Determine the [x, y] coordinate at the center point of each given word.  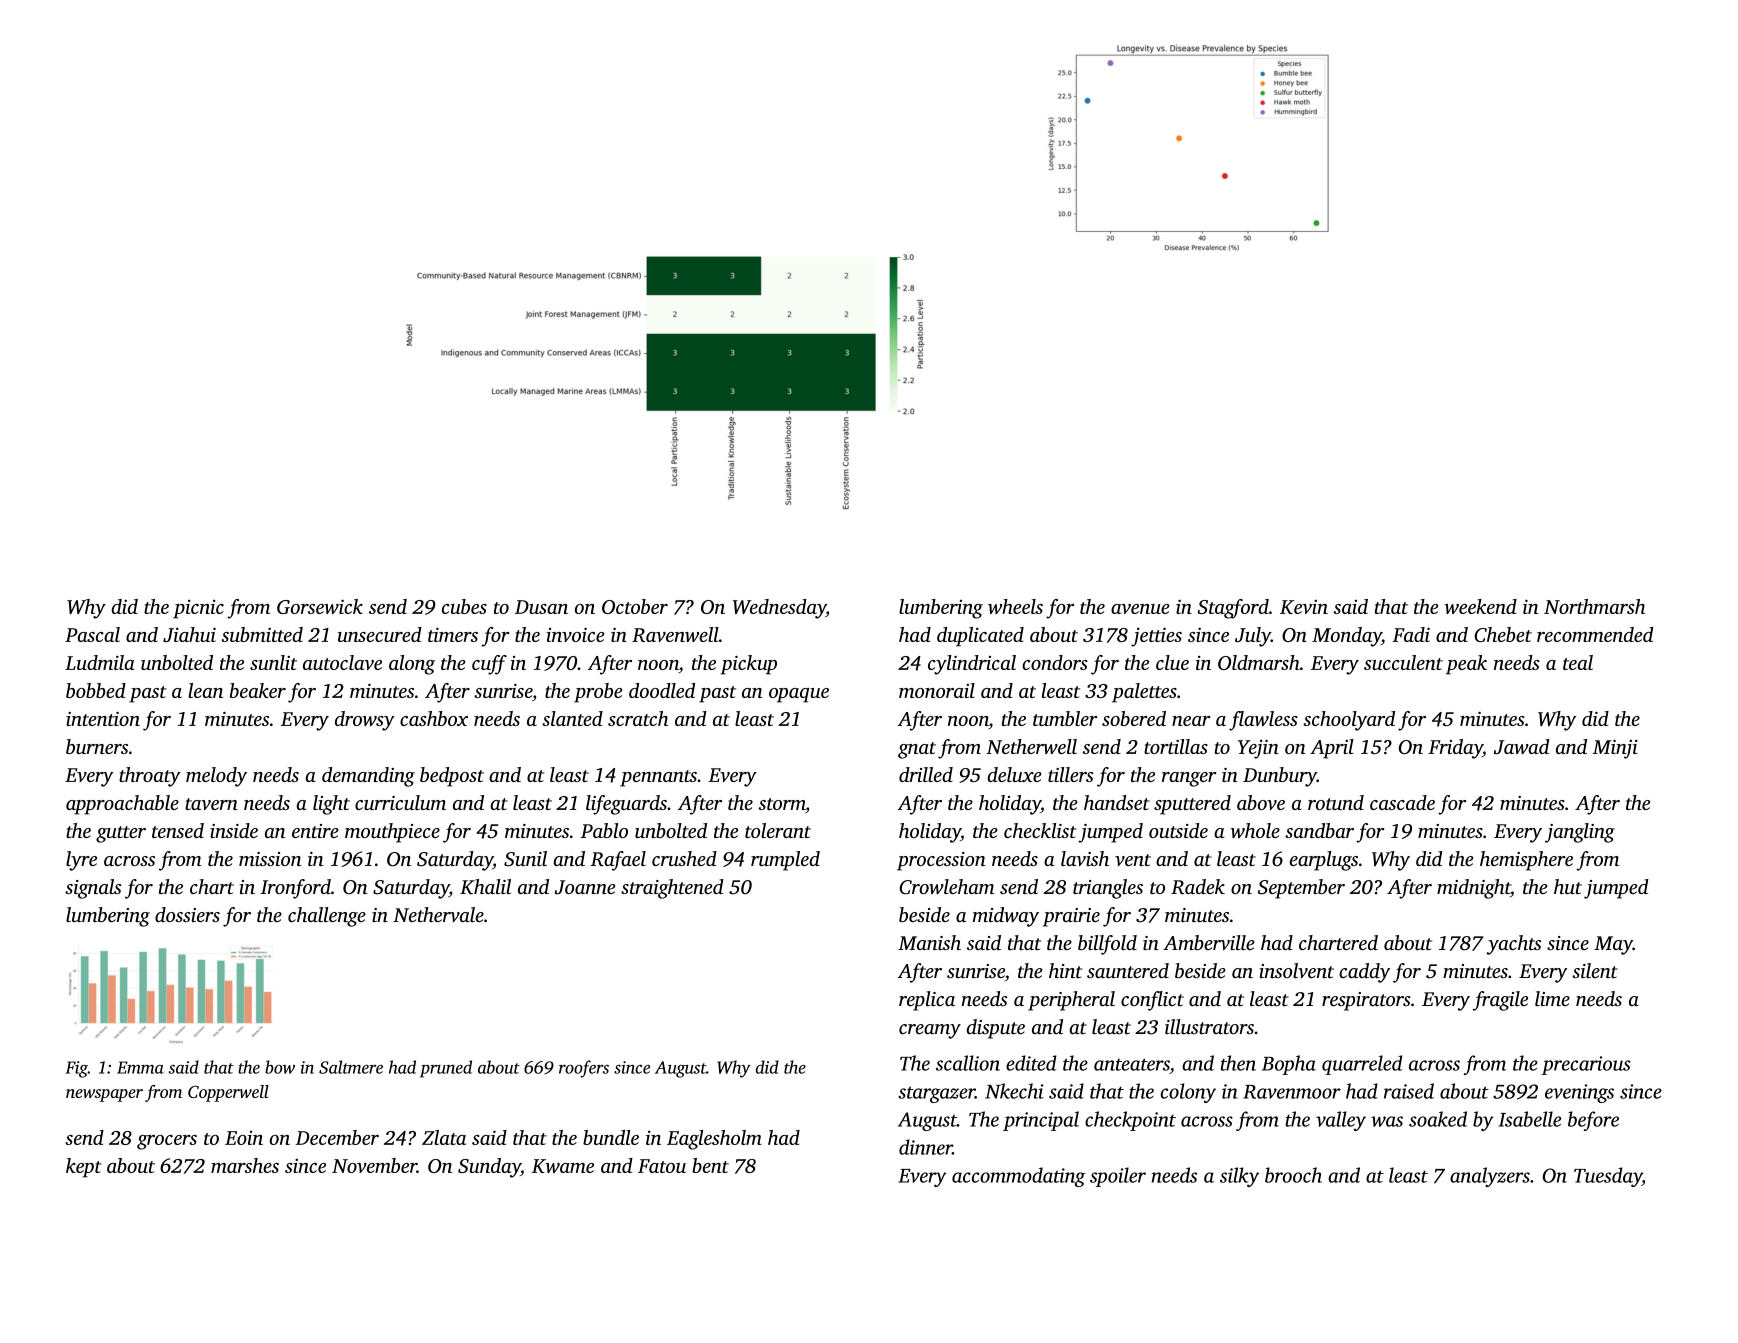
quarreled [1362, 1065]
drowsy [365, 721]
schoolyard [1349, 721]
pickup [748, 665]
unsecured [380, 634]
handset [1117, 802]
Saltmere [351, 1067]
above [1261, 802]
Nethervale [438, 914]
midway [1006, 917]
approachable [122, 805]
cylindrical [972, 665]
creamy [930, 1031]
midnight [1474, 889]
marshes [245, 1165]
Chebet [1503, 634]
